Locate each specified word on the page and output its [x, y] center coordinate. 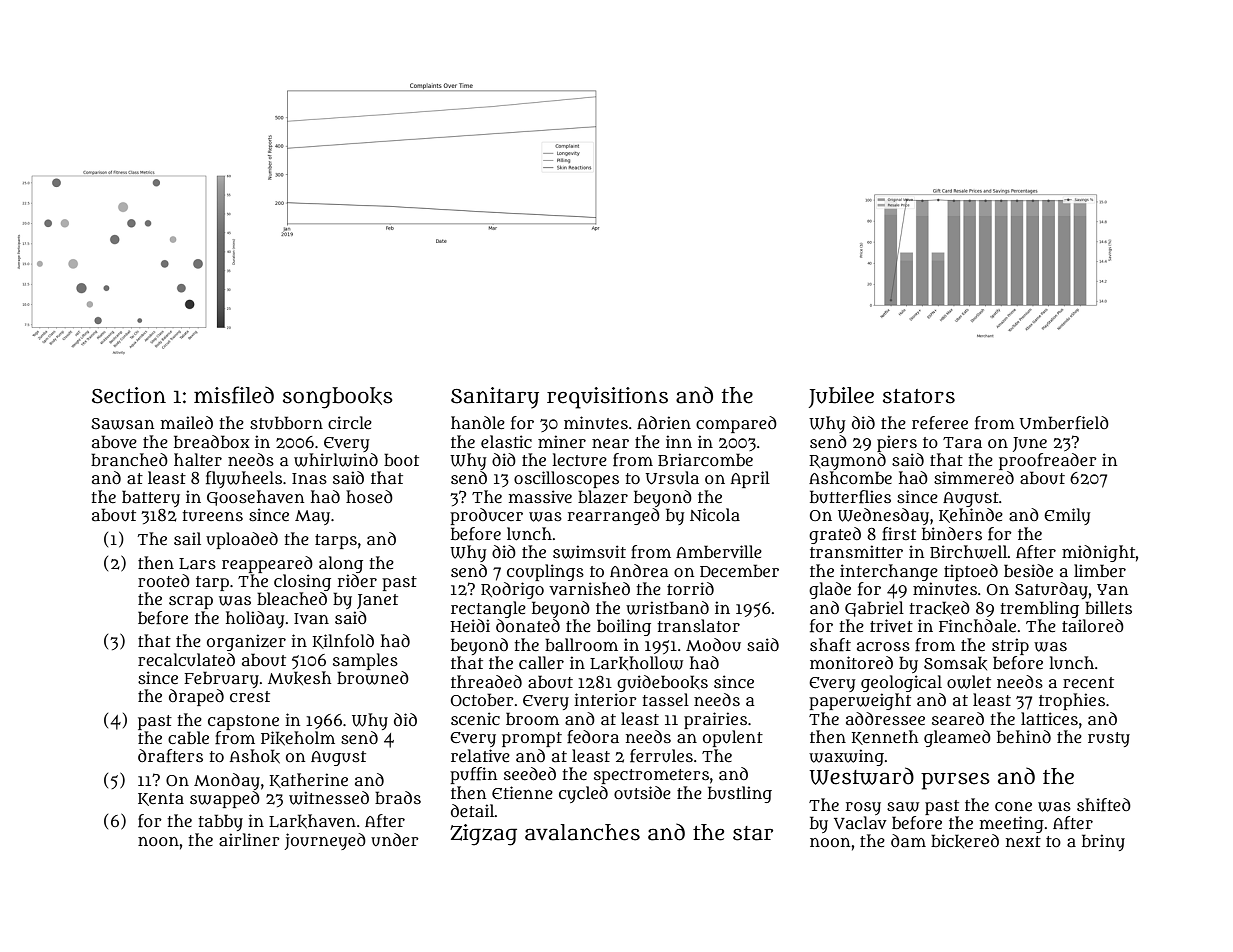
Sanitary [495, 398]
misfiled [234, 395]
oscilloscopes [566, 479]
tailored [1093, 625]
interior [605, 699]
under [395, 839]
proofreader [1048, 461]
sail [187, 538]
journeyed [325, 841]
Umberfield [1064, 423]
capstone [243, 722]
